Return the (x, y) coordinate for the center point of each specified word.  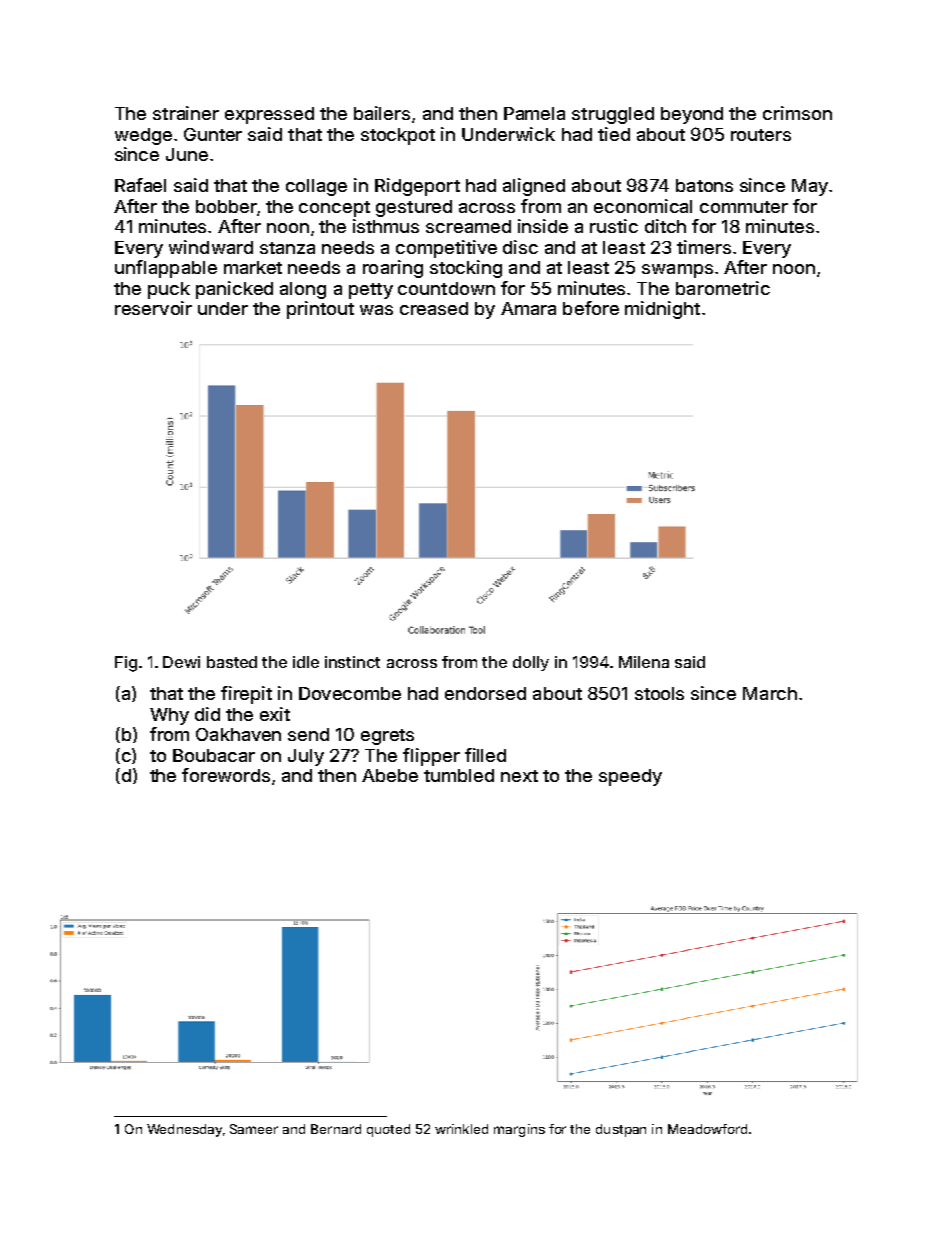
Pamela (534, 113)
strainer (186, 113)
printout (320, 310)
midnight (662, 310)
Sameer (254, 1129)
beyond (692, 115)
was (376, 310)
